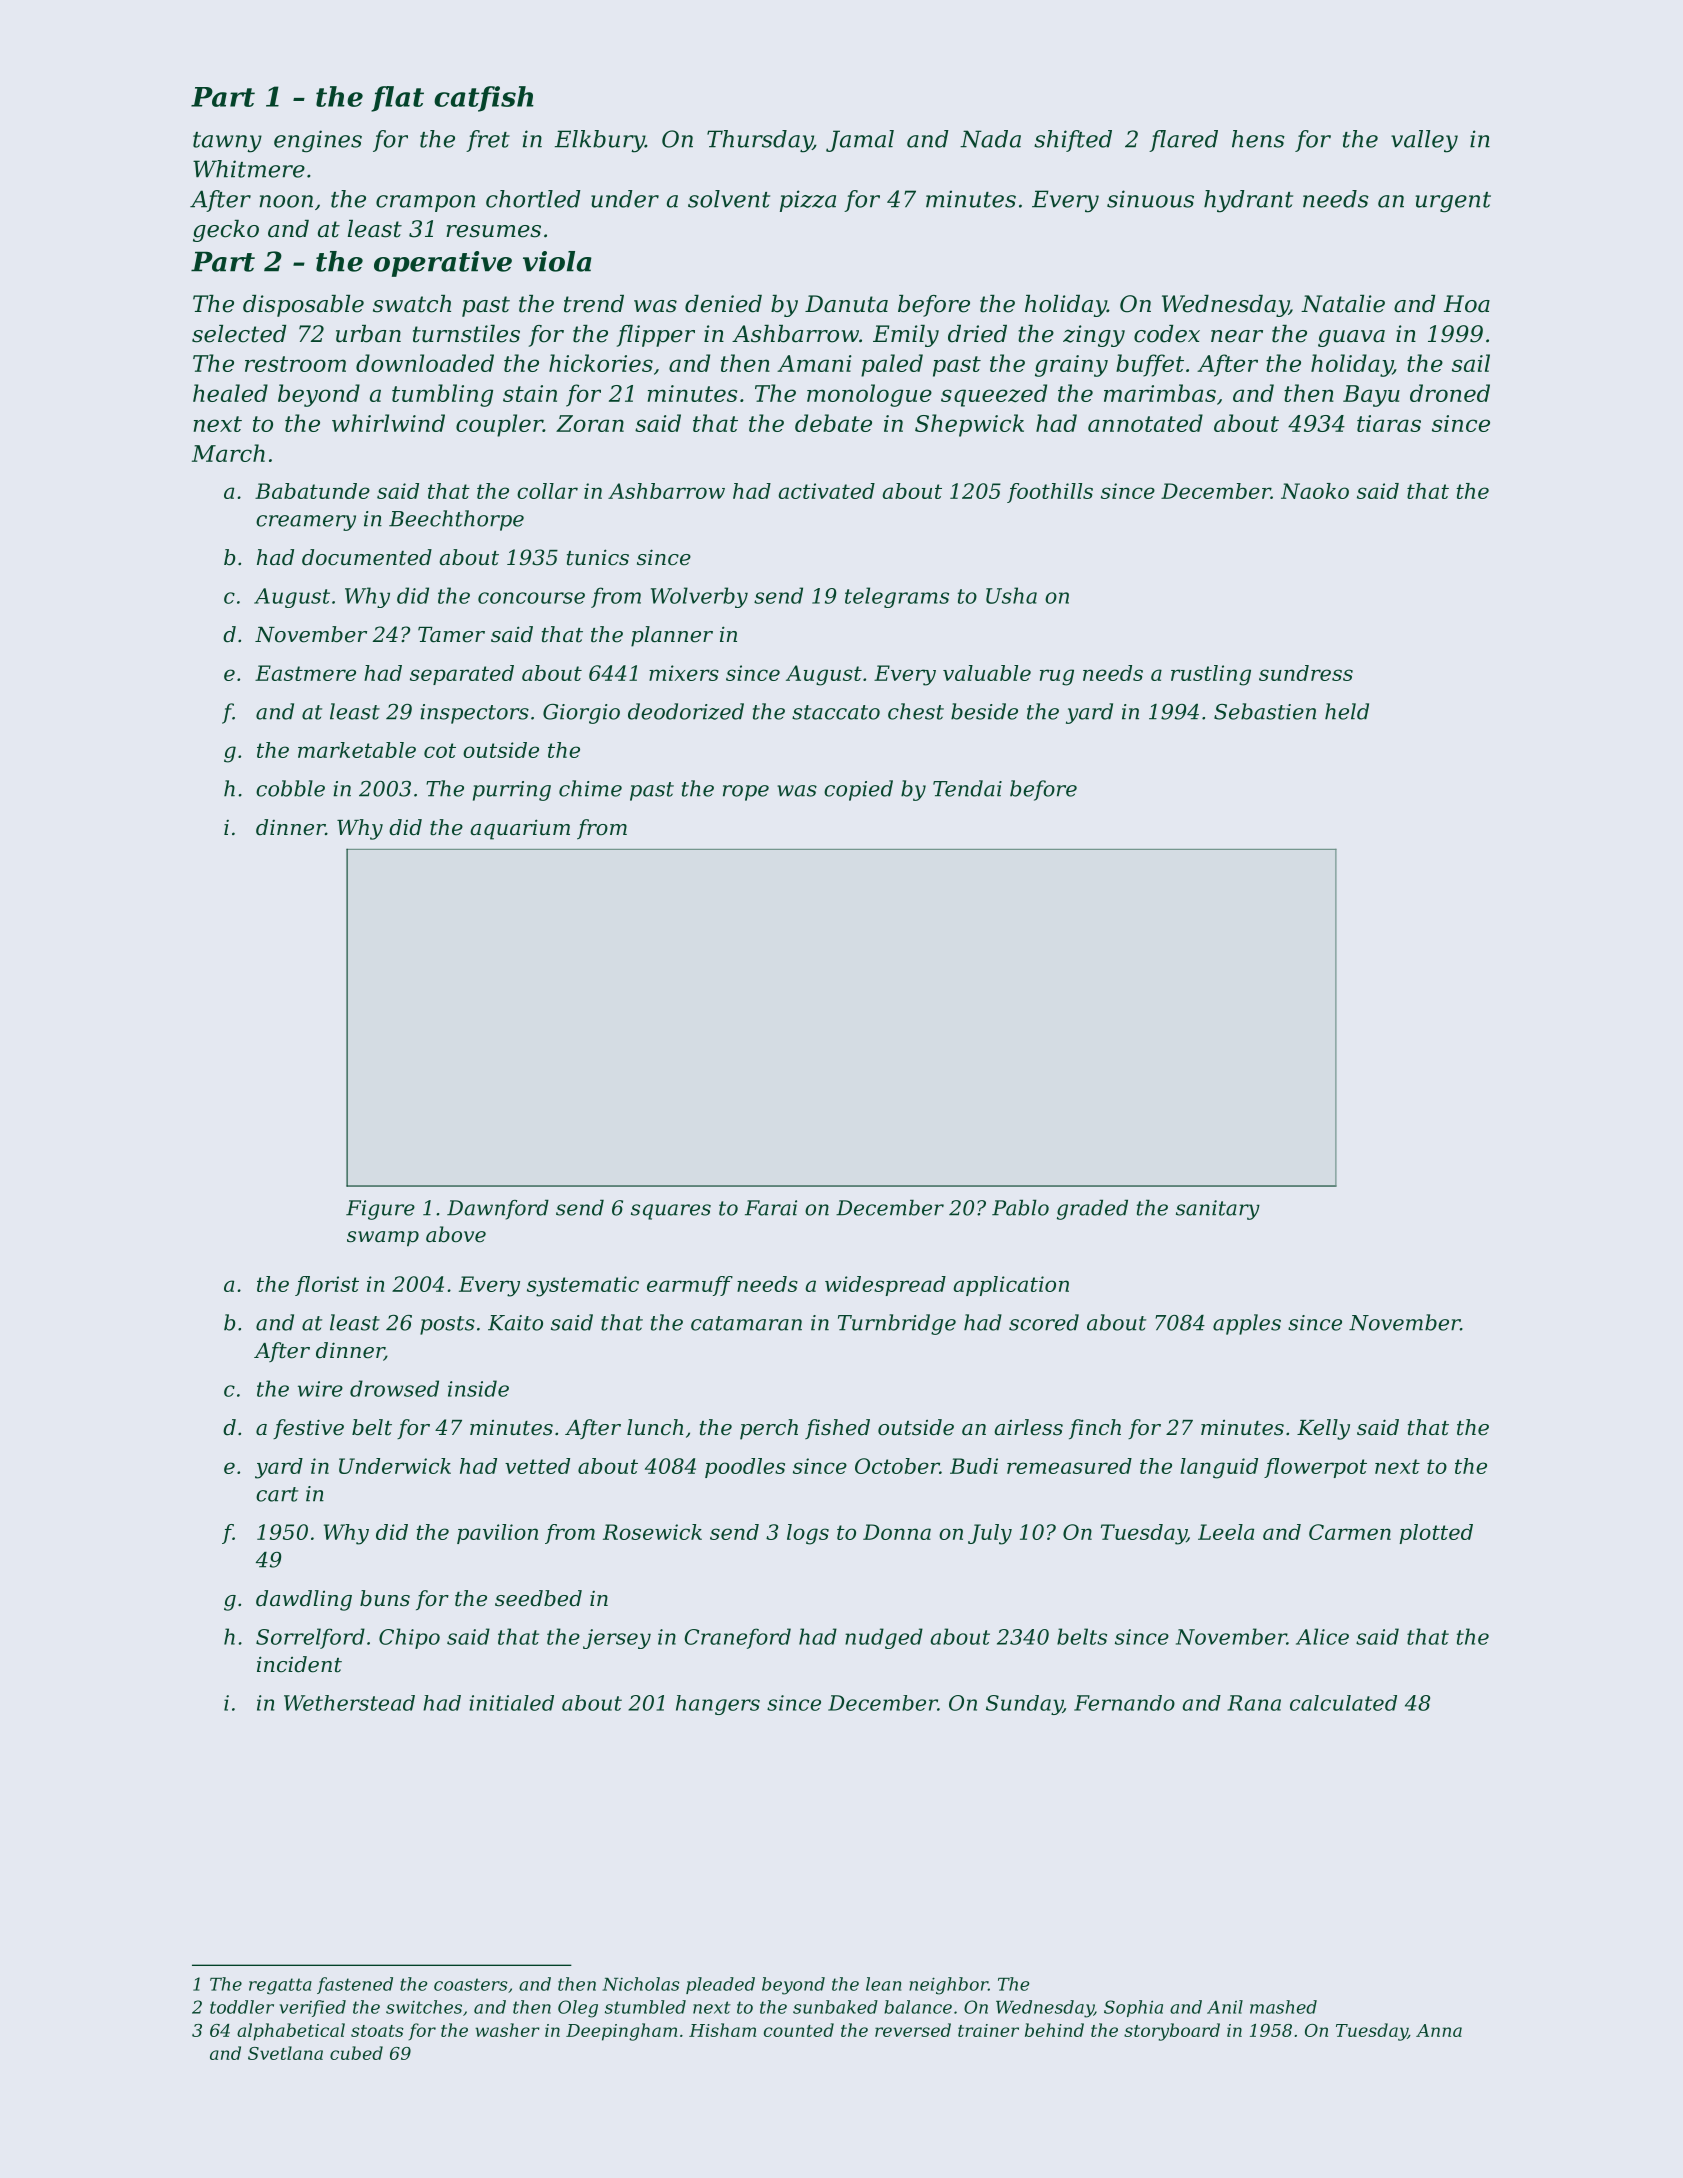 The image size is (1683, 2178). What do you see at coordinates (600, 141) in the screenshot?
I see `Elkbury` at bounding box center [600, 141].
